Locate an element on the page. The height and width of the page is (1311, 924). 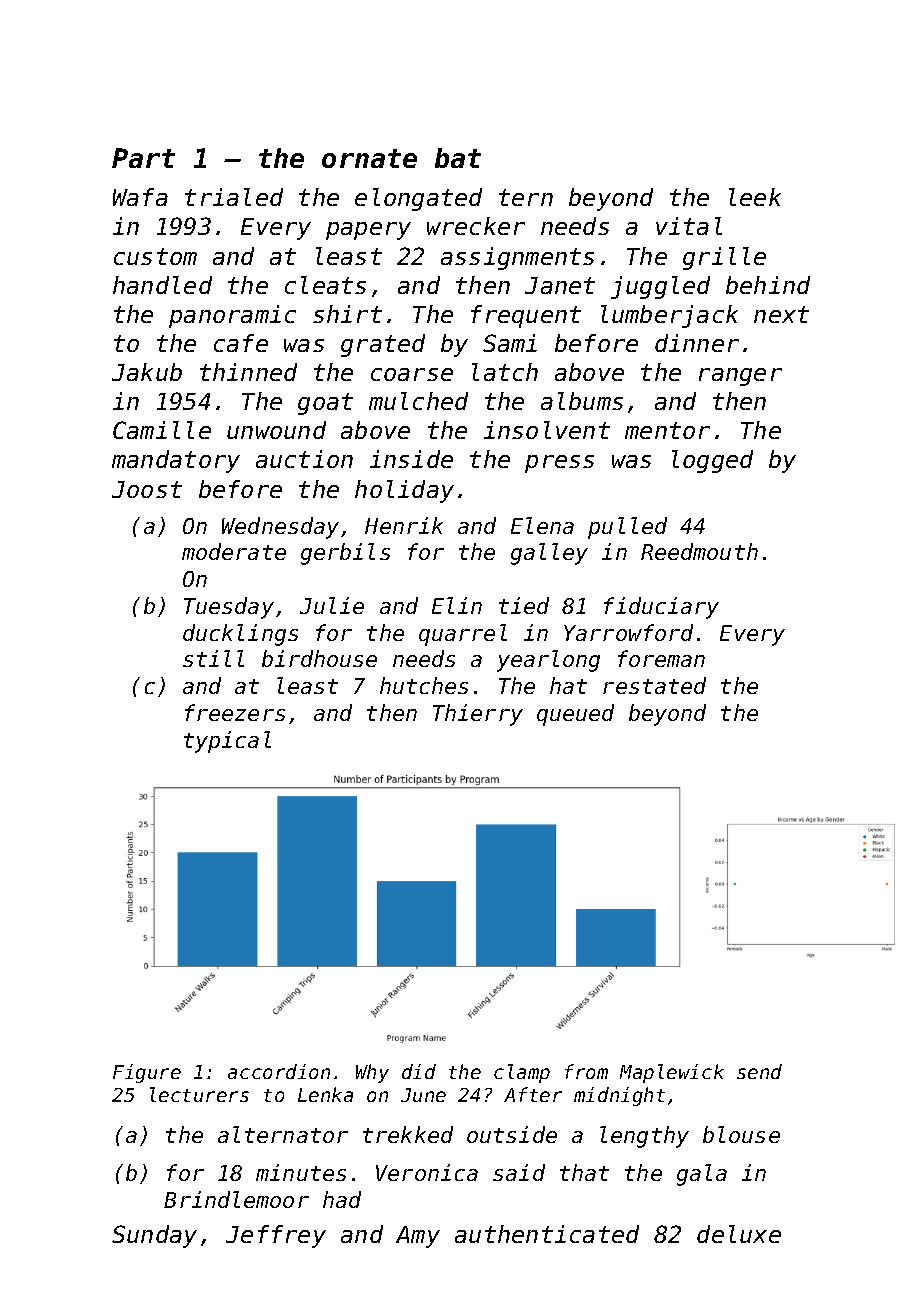
goat is located at coordinates (325, 404).
